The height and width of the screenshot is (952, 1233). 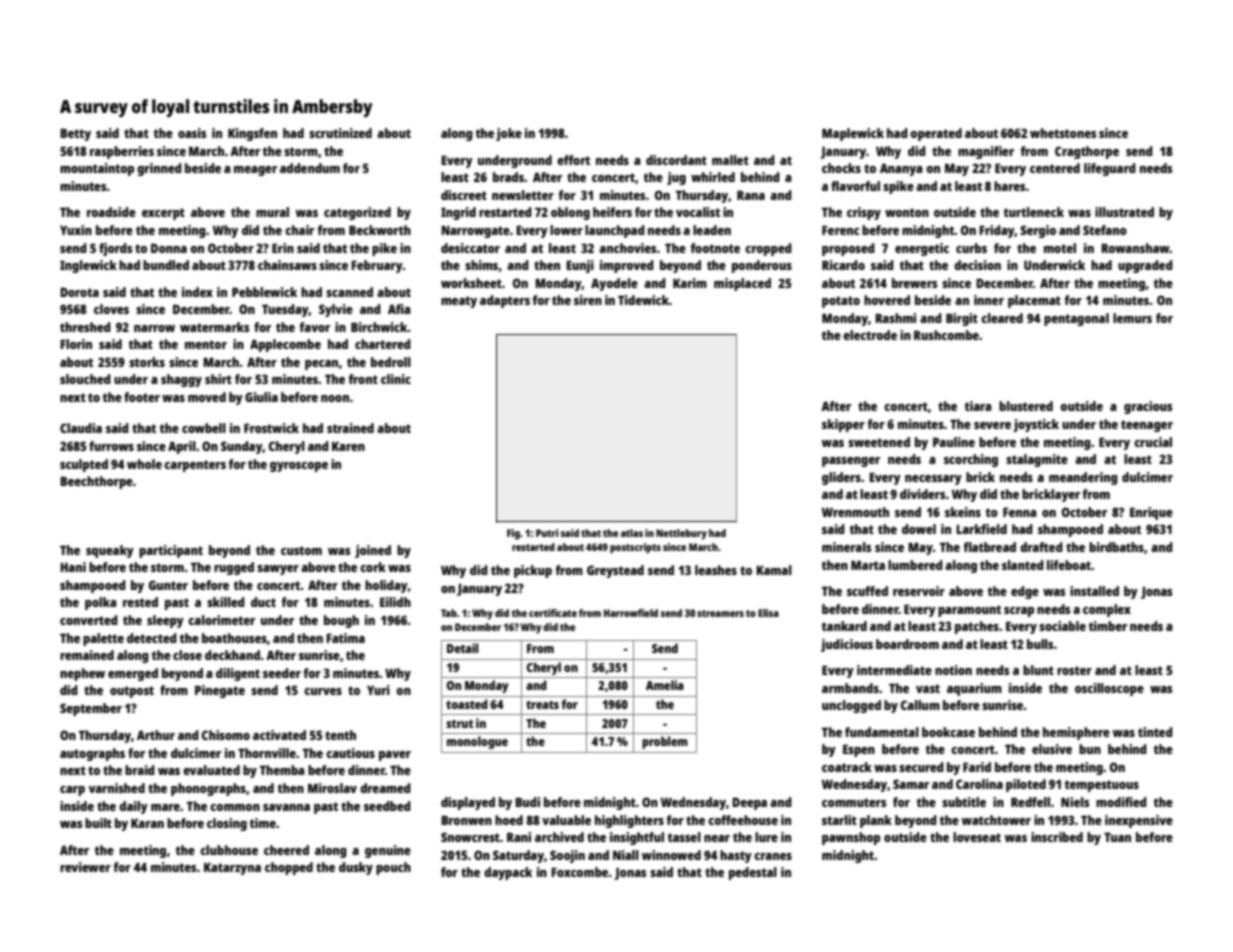 What do you see at coordinates (753, 873) in the screenshot?
I see `pedestal` at bounding box center [753, 873].
